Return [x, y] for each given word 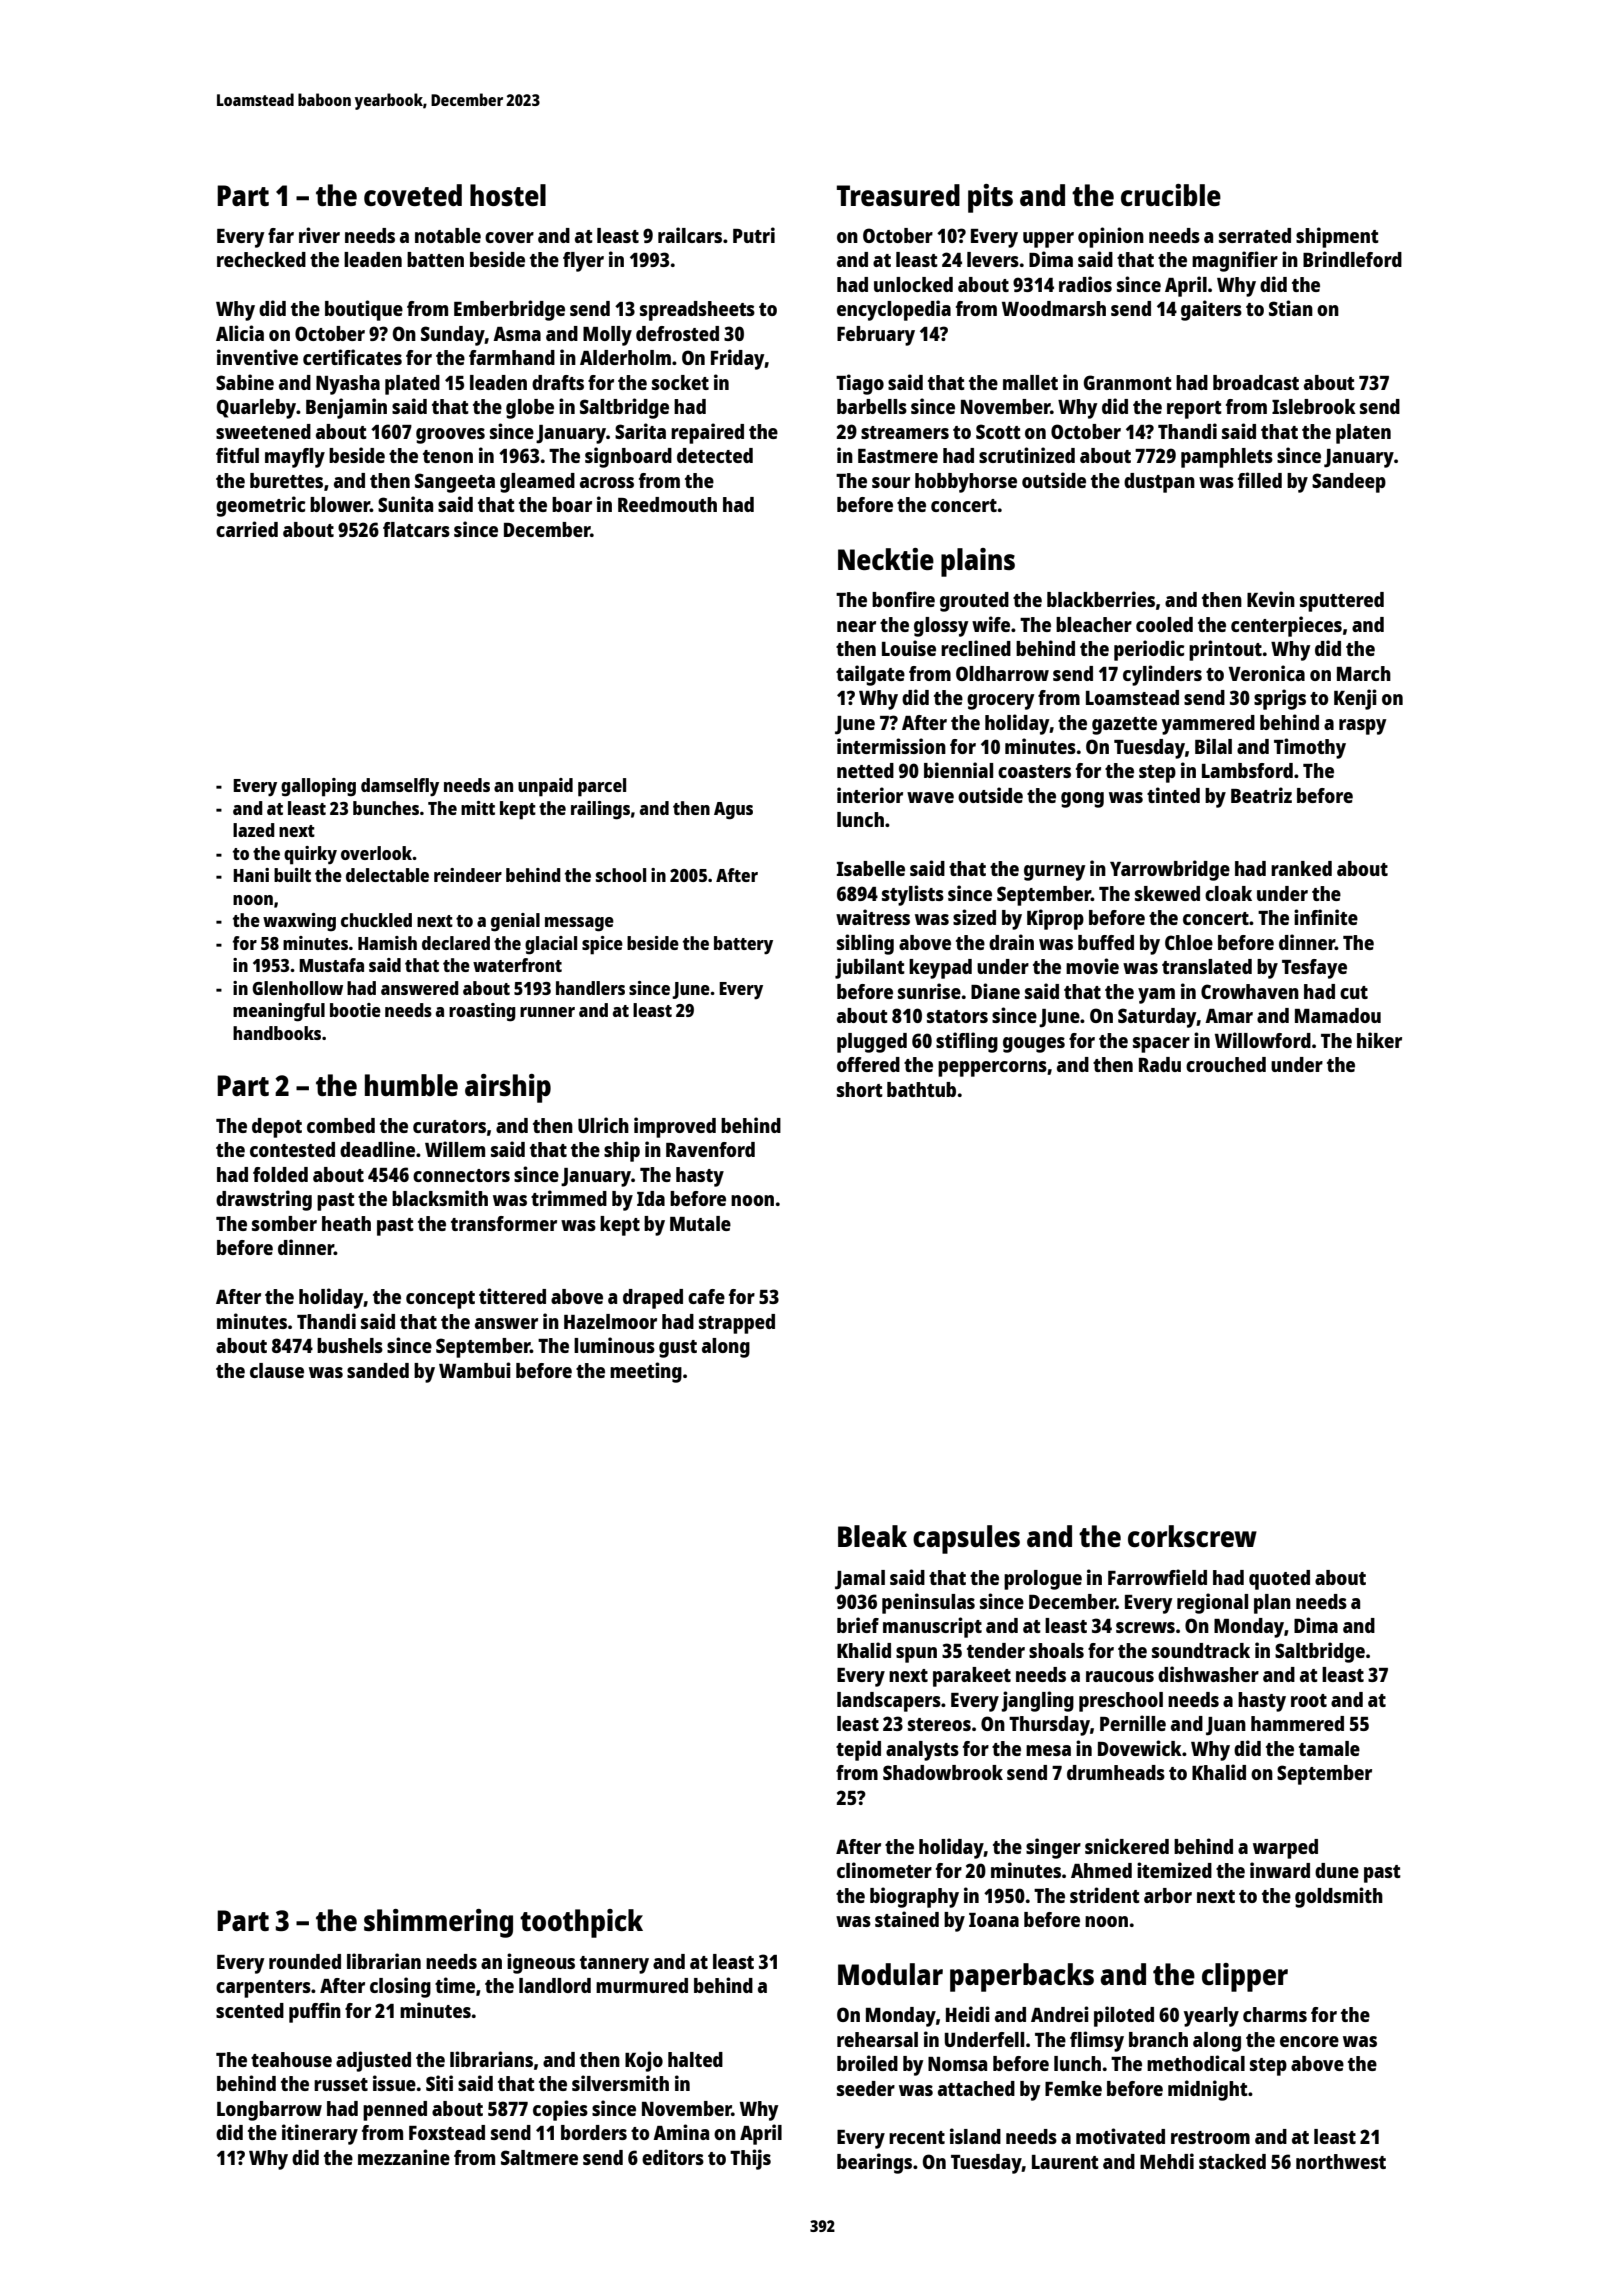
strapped [737, 1324]
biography [914, 1897]
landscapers [889, 1702]
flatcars [416, 529]
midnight [1208, 2090]
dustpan [1159, 483]
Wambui [475, 1370]
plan [1272, 1604]
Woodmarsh [1054, 308]
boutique [364, 310]
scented [250, 2010]
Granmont [1128, 382]
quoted [1279, 1580]
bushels [350, 1345]
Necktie [886, 559]
